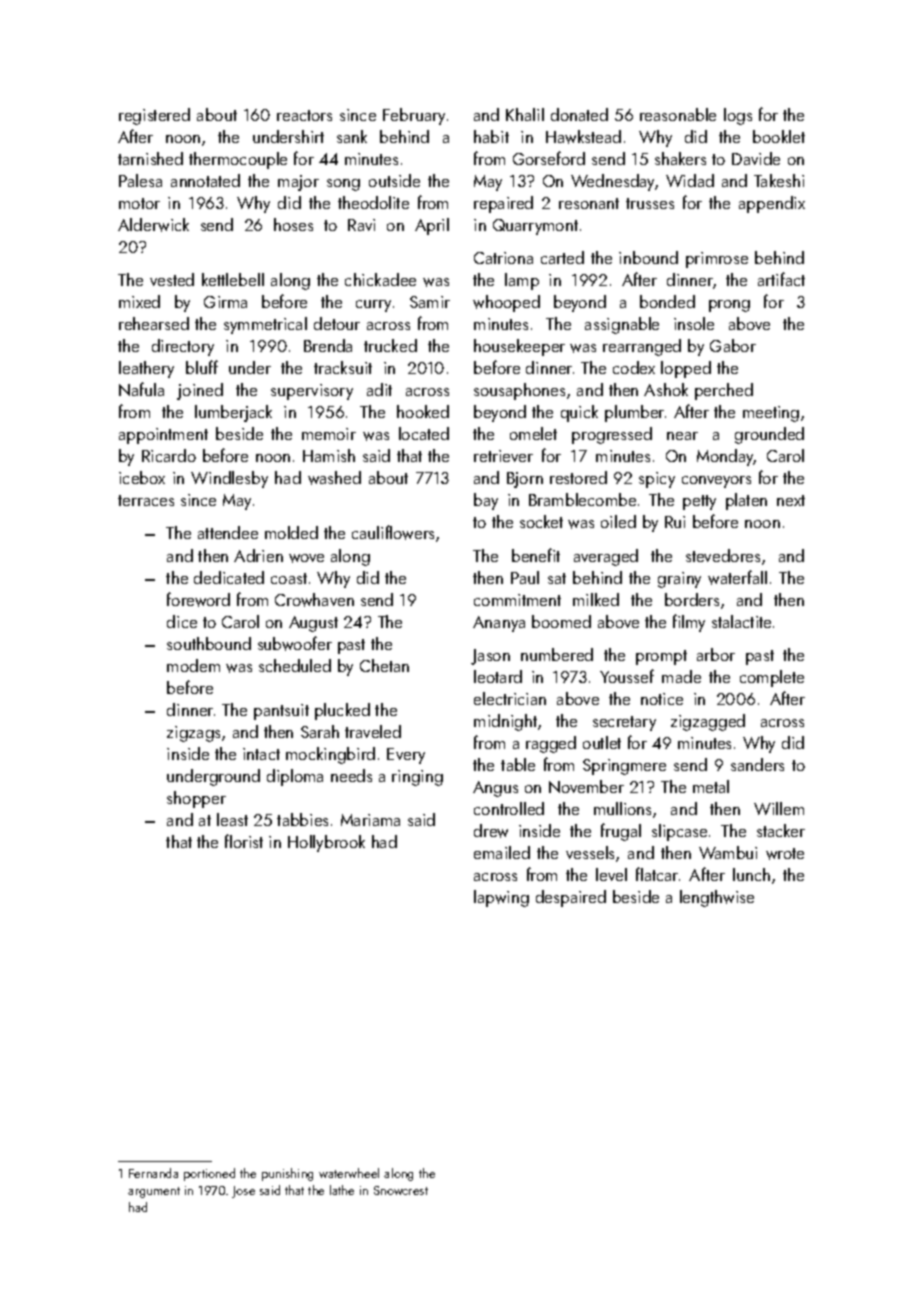 The height and width of the screenshot is (1308, 924). I want to click on controlled, so click(509, 808).
